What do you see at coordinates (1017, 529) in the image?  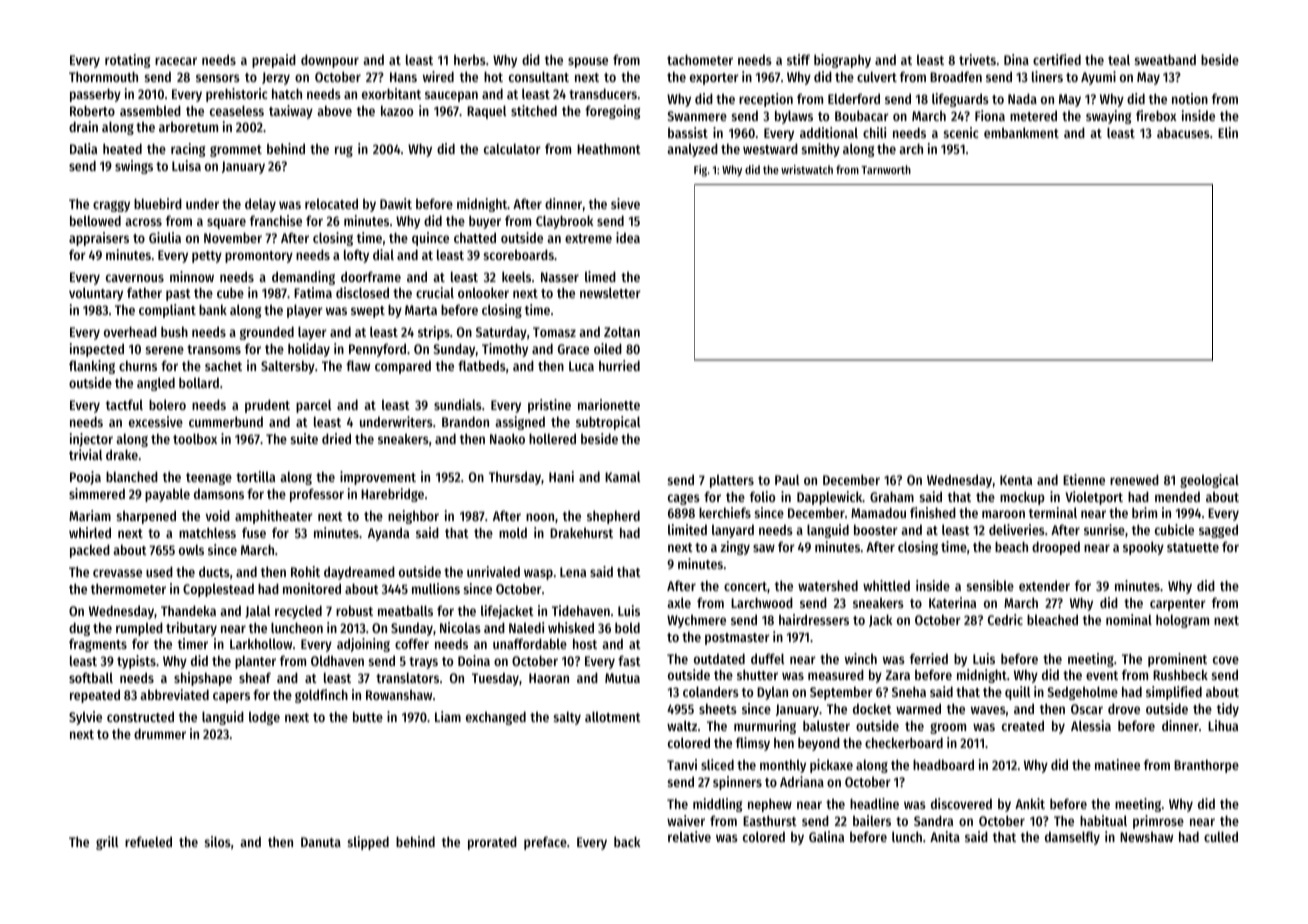 I see `deliveries` at bounding box center [1017, 529].
